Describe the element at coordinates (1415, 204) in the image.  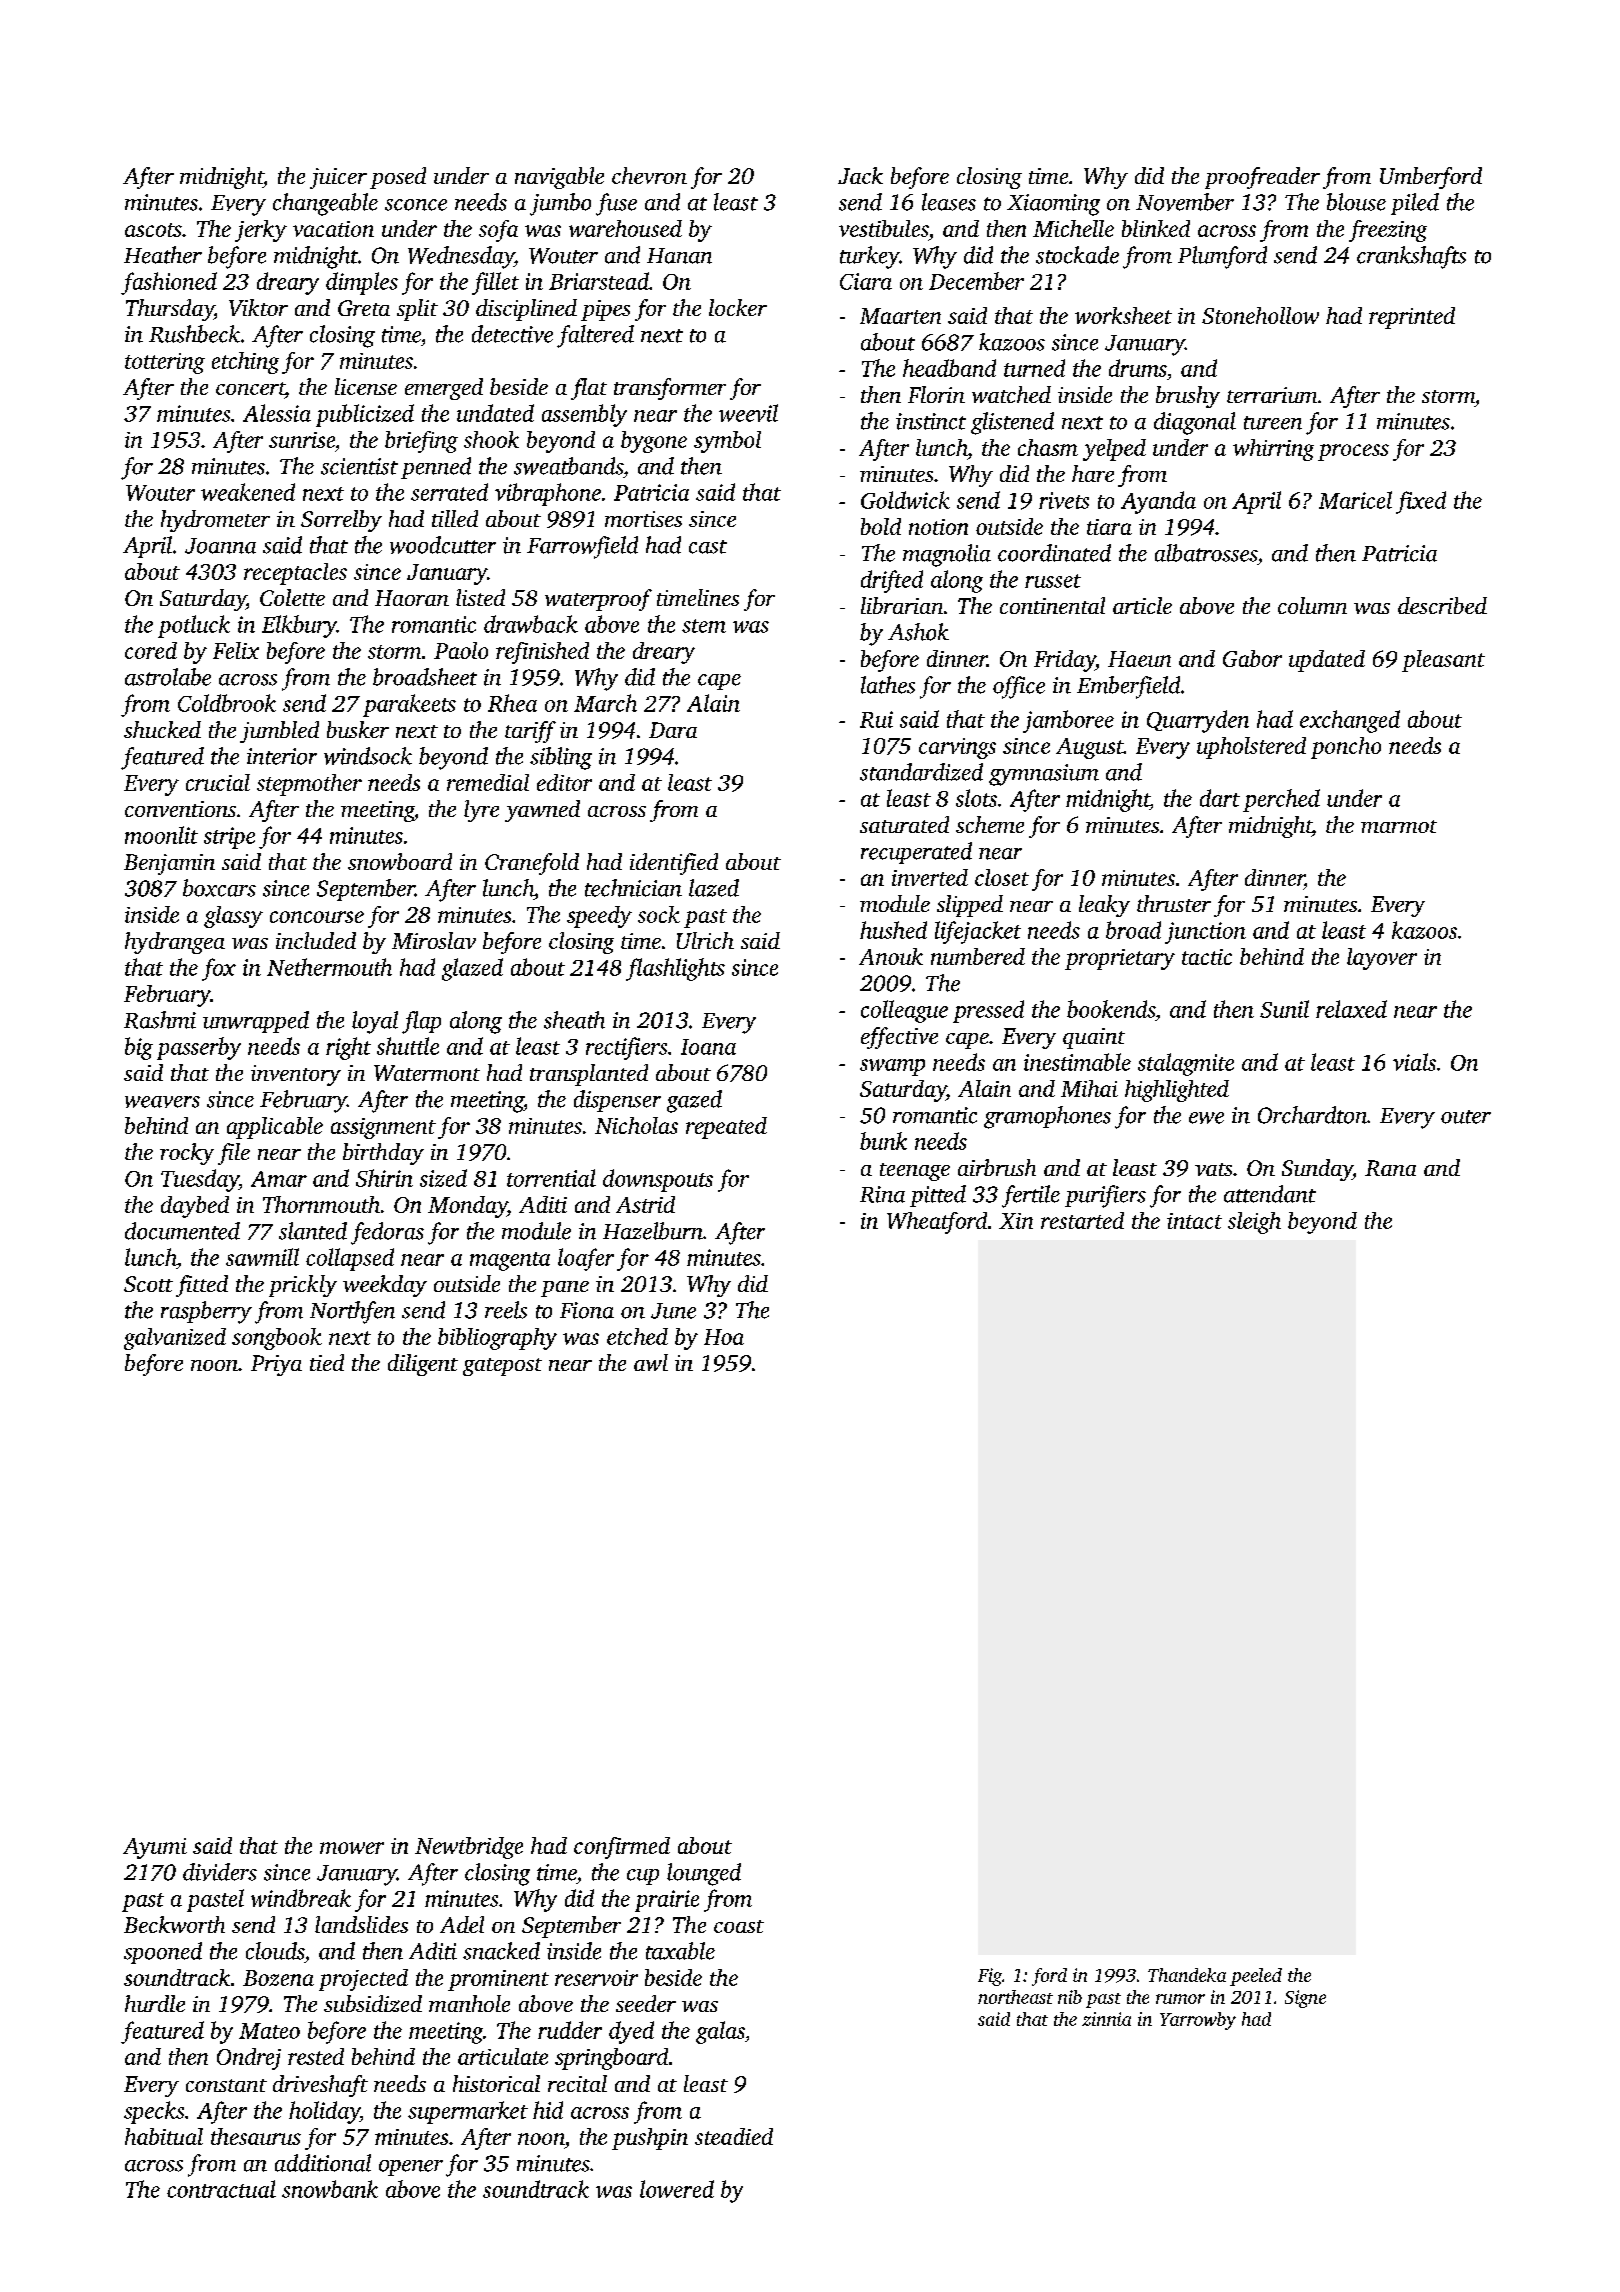
I see `piled` at that location.
